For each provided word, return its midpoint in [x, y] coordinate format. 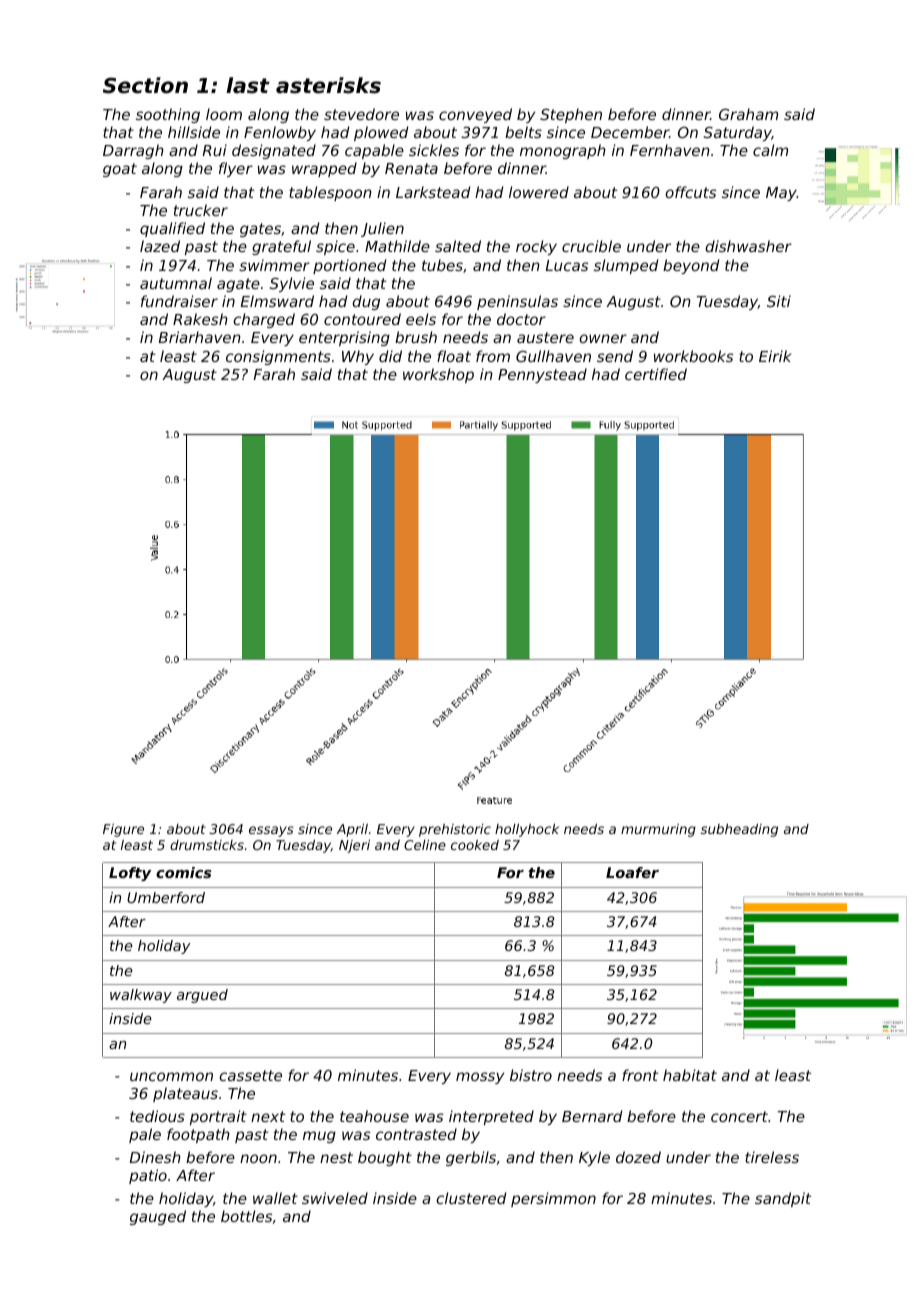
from [493, 356]
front [640, 1075]
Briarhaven [200, 337]
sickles [434, 150]
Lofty [130, 874]
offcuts [690, 192]
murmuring [658, 830]
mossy [480, 1078]
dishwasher [748, 246]
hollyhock [527, 830]
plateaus [185, 1094]
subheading [739, 830]
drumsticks [207, 845]
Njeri [354, 846]
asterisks [328, 85]
